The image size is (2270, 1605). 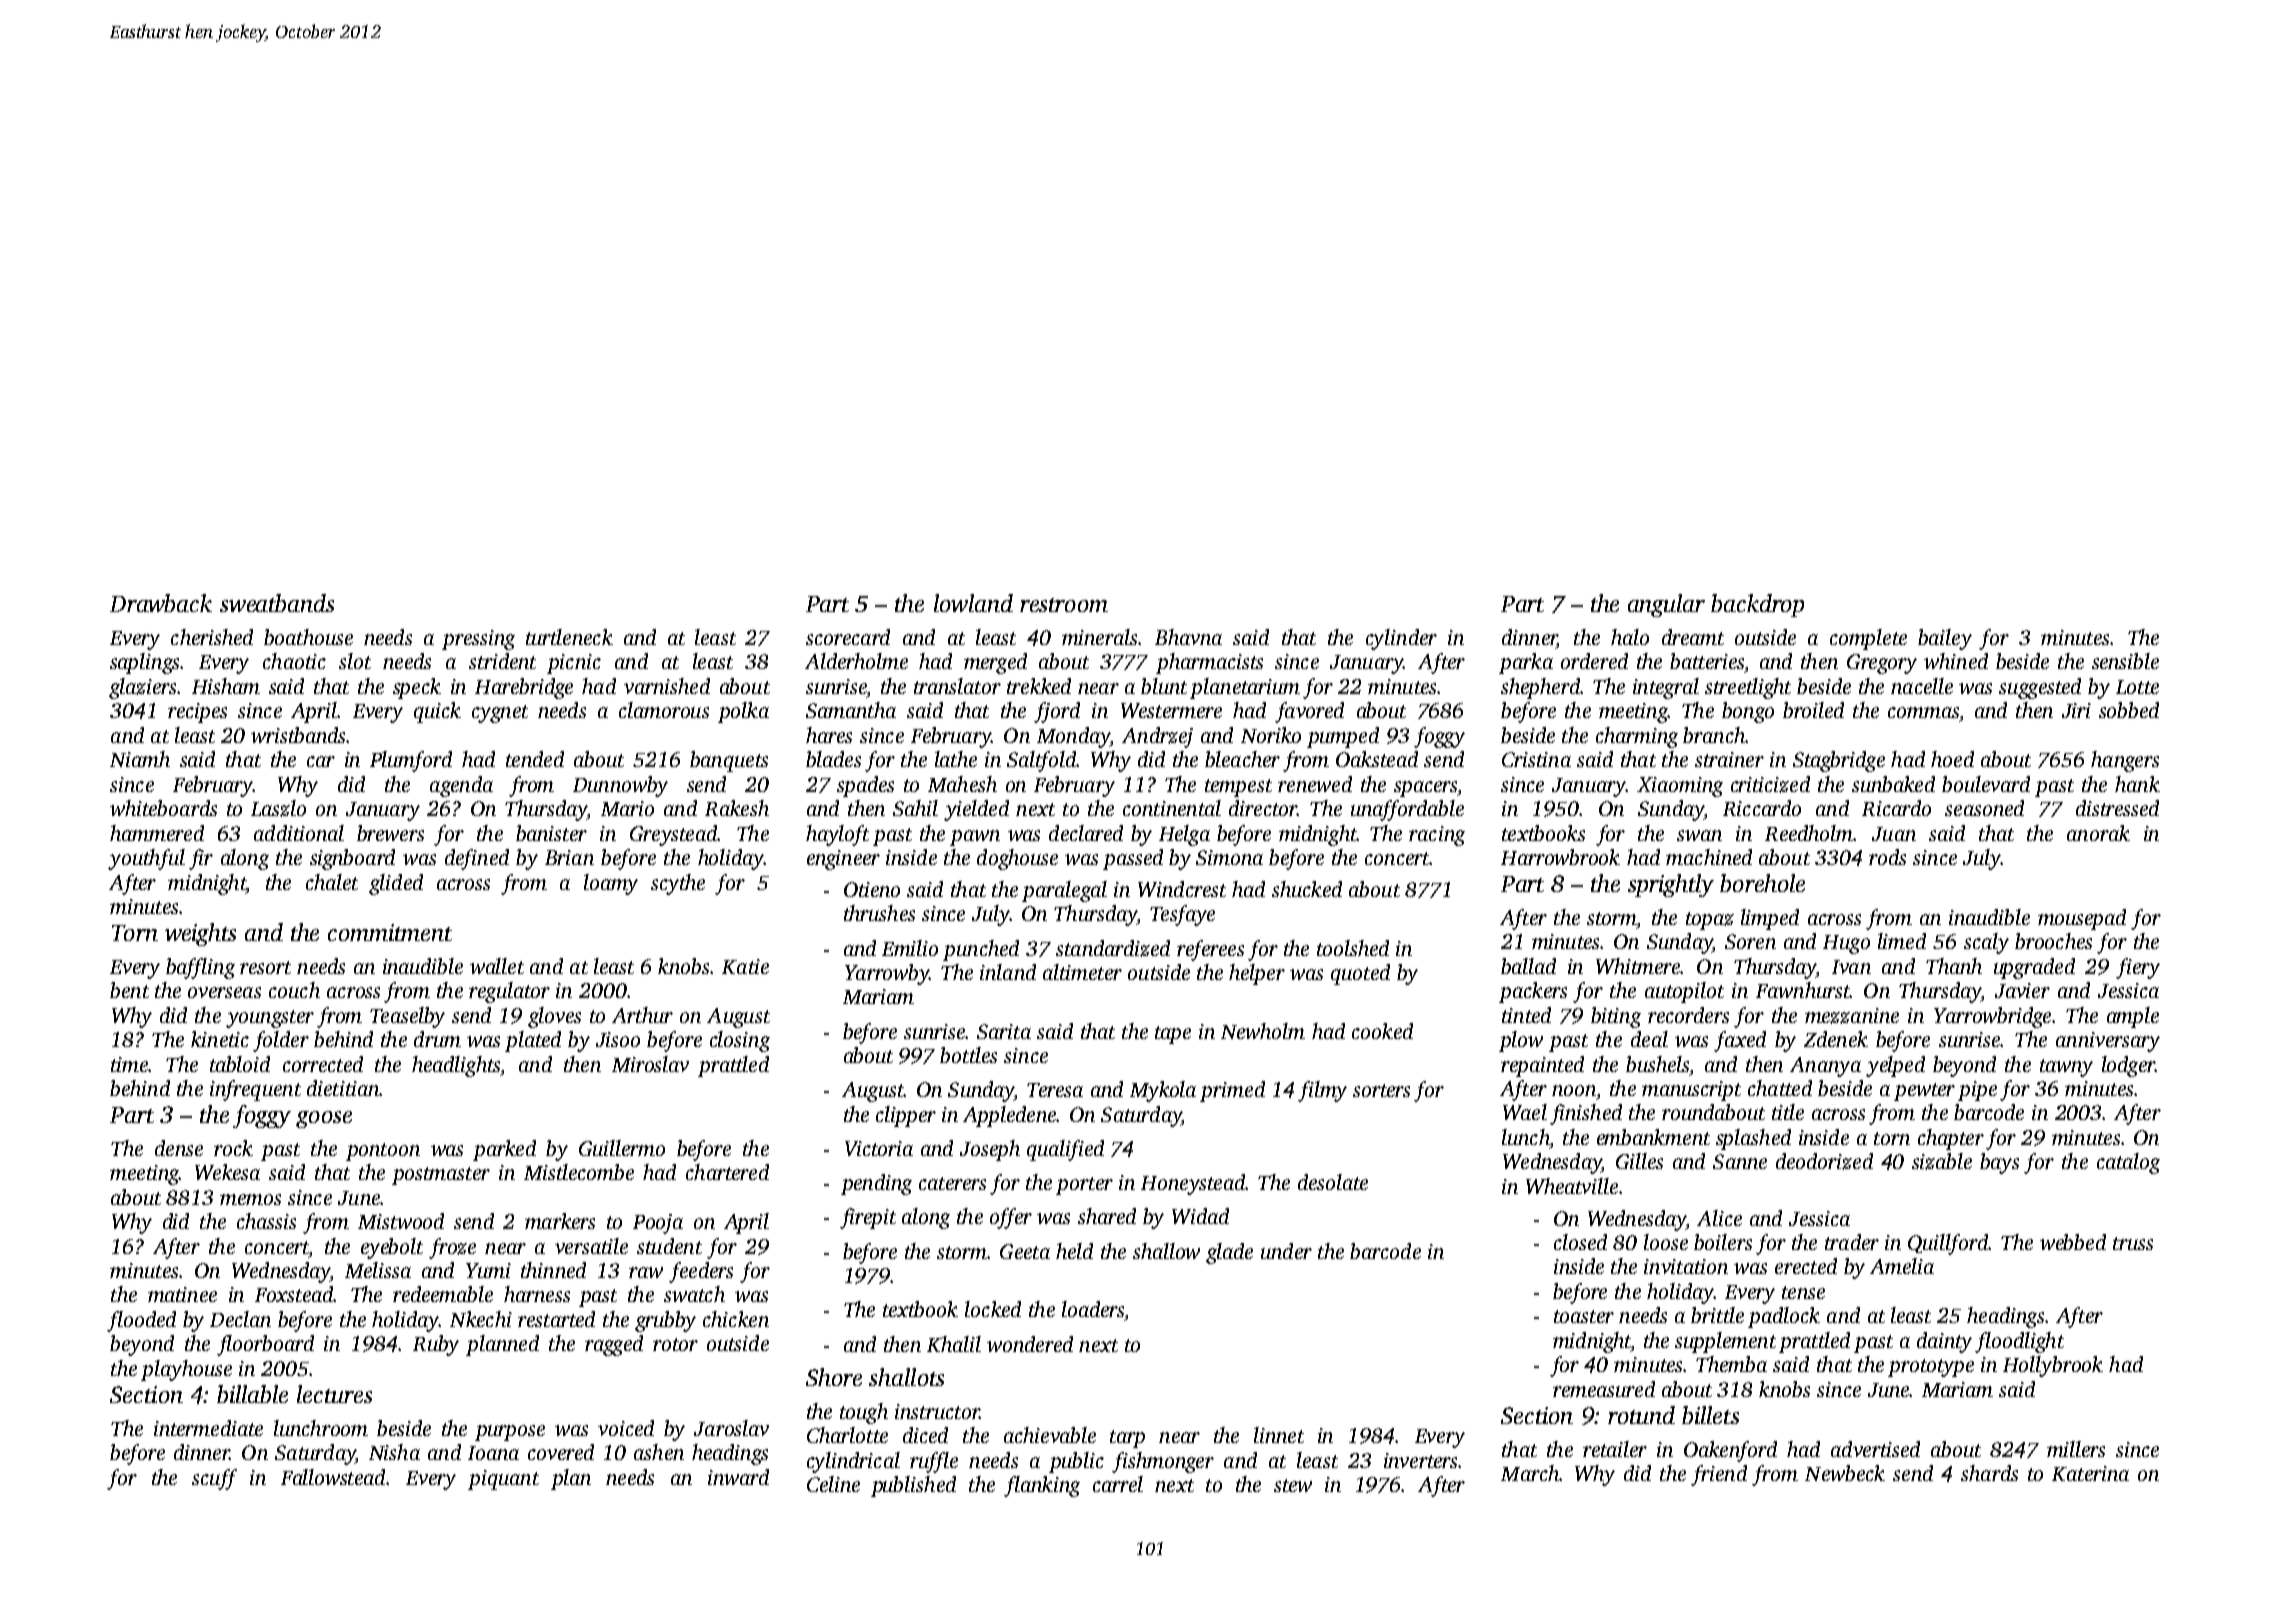 I want to click on piquant, so click(x=503, y=1480).
